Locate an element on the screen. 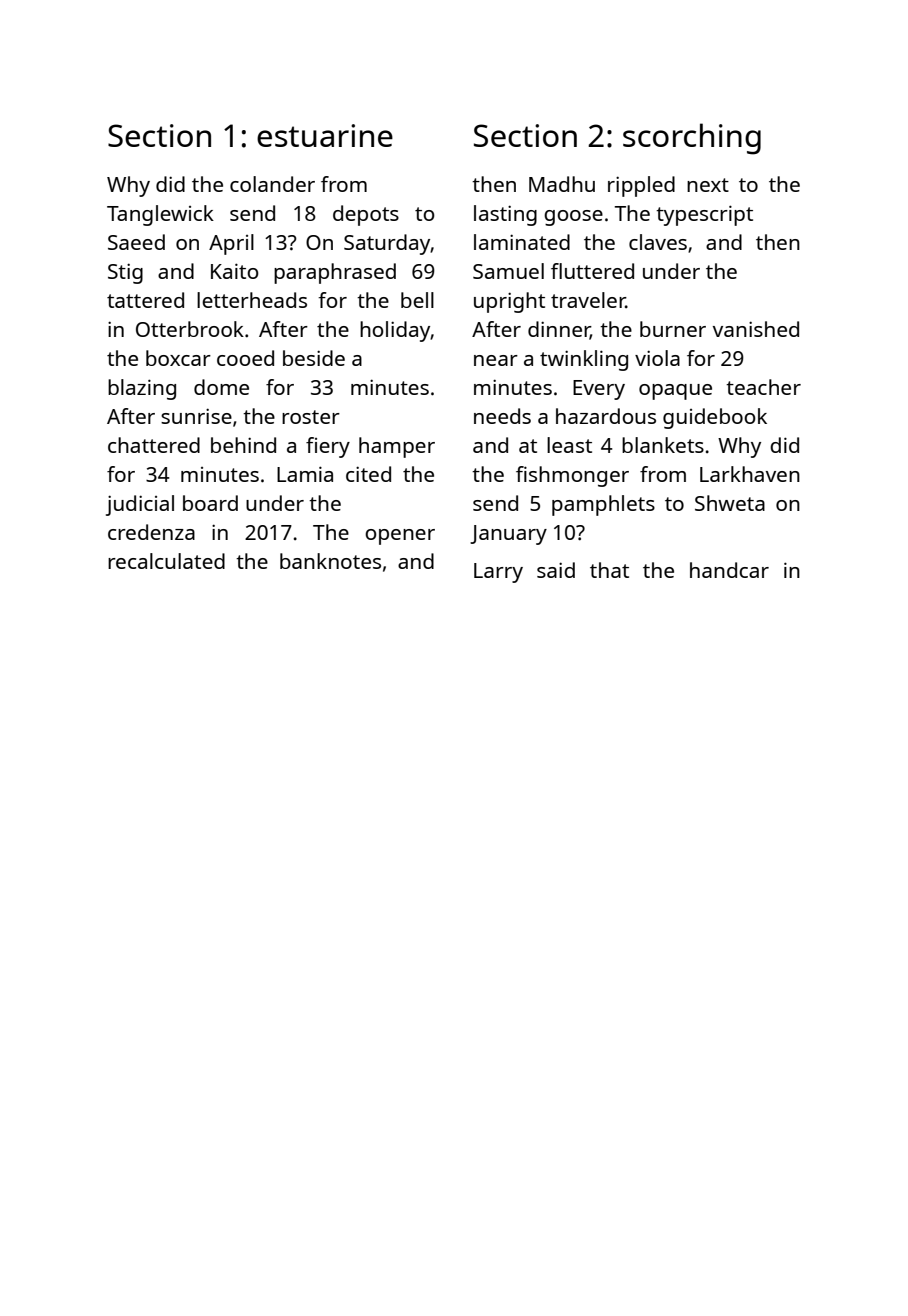  handcar is located at coordinates (729, 570).
